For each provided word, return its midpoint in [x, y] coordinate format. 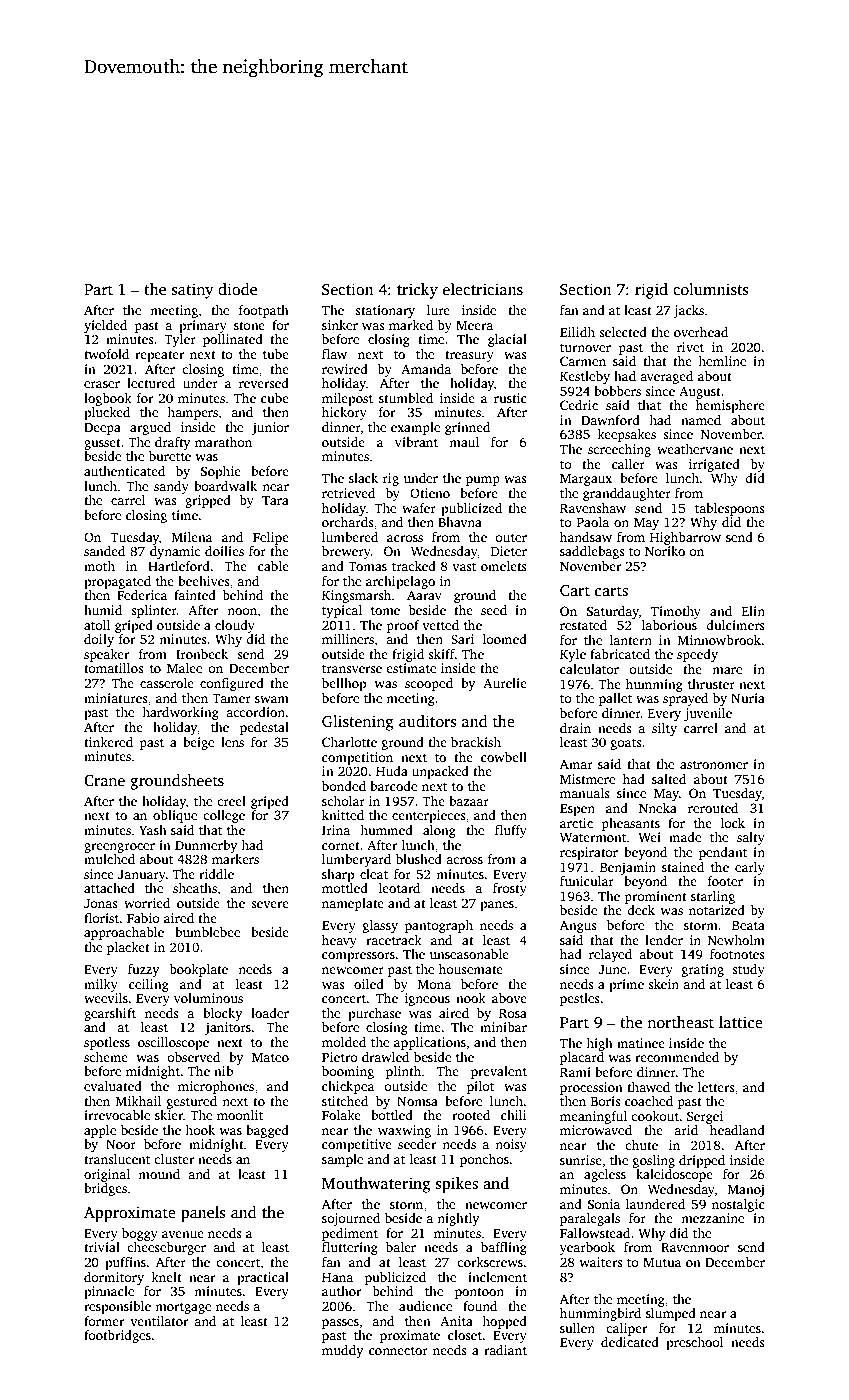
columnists [711, 289]
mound [159, 1174]
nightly [458, 1219]
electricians [483, 289]
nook [471, 998]
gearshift [110, 1014]
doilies [224, 551]
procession [591, 1088]
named [701, 420]
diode [237, 289]
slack [363, 478]
